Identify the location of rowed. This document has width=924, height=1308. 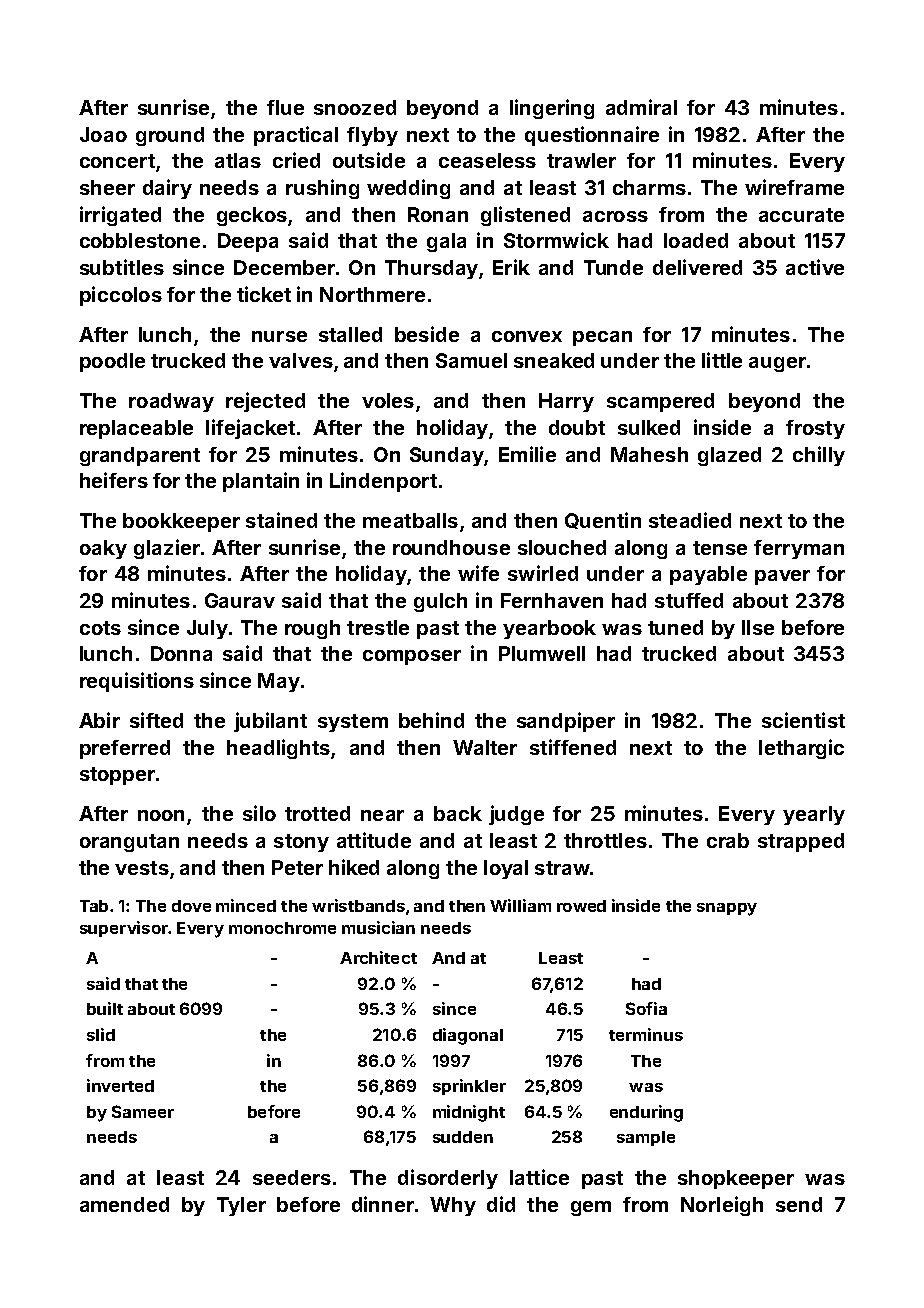
(581, 906).
